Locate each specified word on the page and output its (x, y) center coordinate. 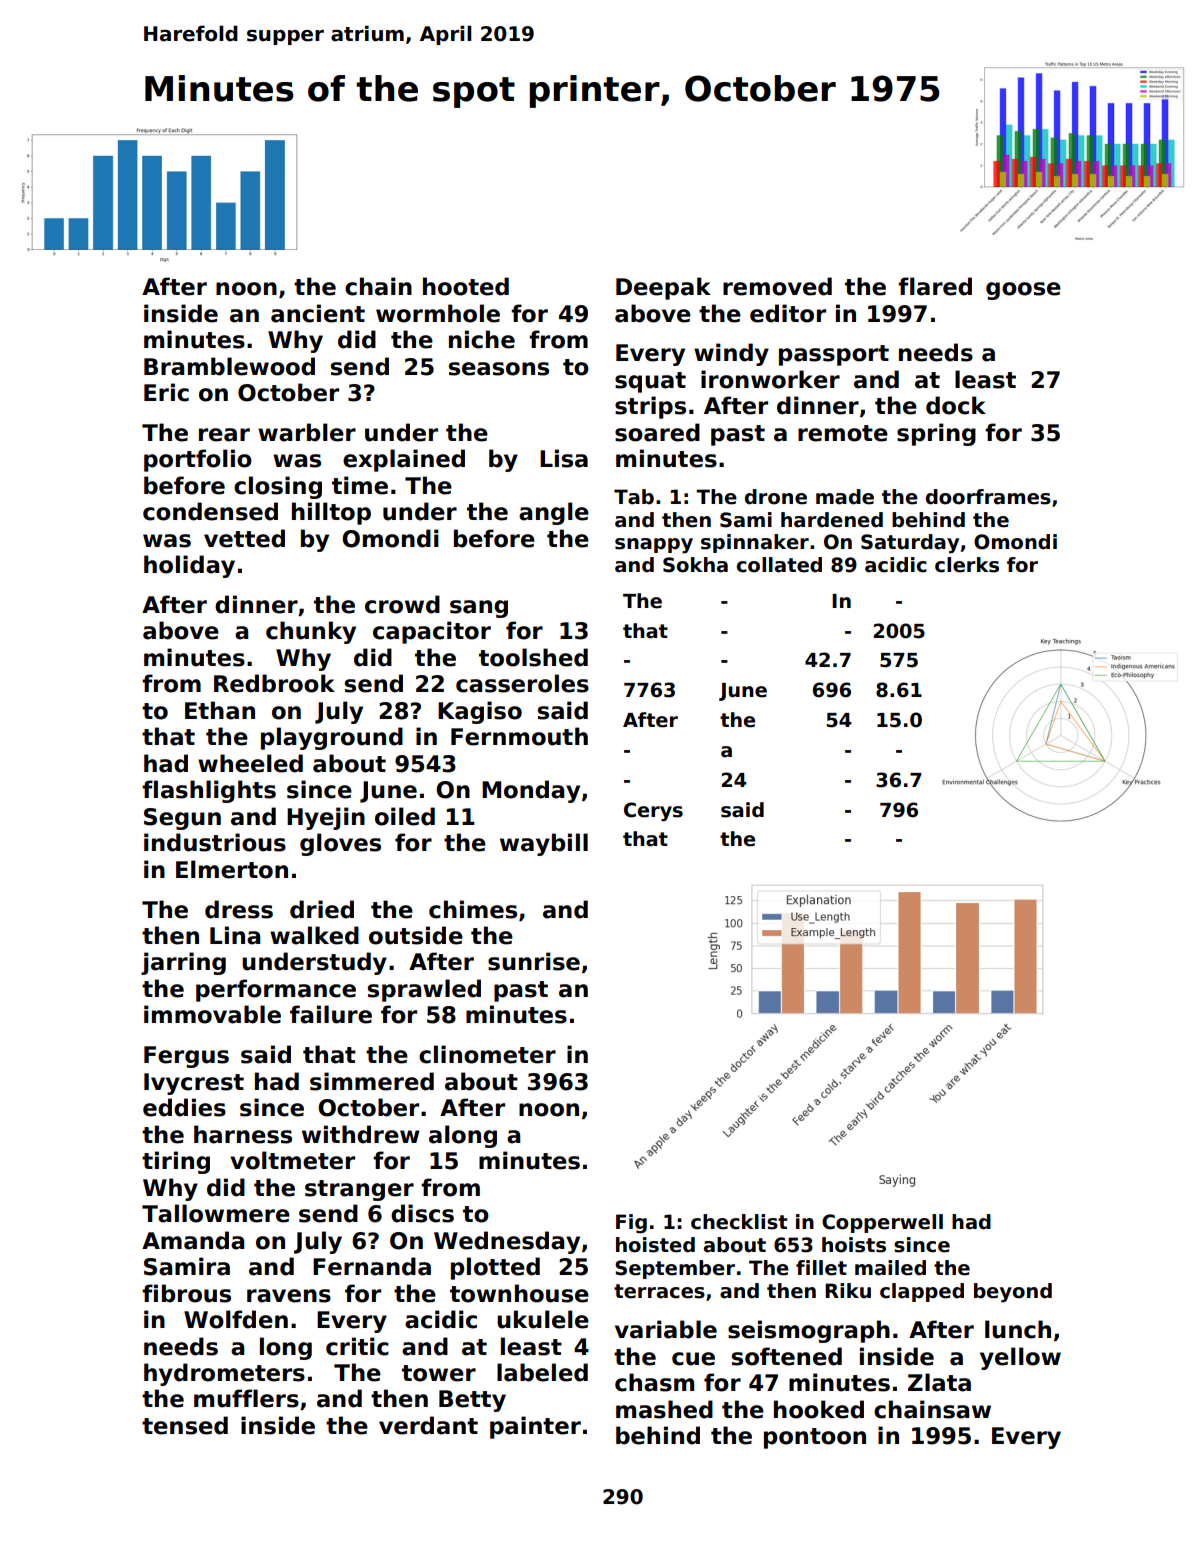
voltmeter (292, 1160)
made (845, 497)
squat (650, 382)
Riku (848, 1291)
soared (657, 432)
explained (404, 460)
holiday (189, 566)
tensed (185, 1425)
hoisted (655, 1245)
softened (787, 1356)
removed (777, 286)
